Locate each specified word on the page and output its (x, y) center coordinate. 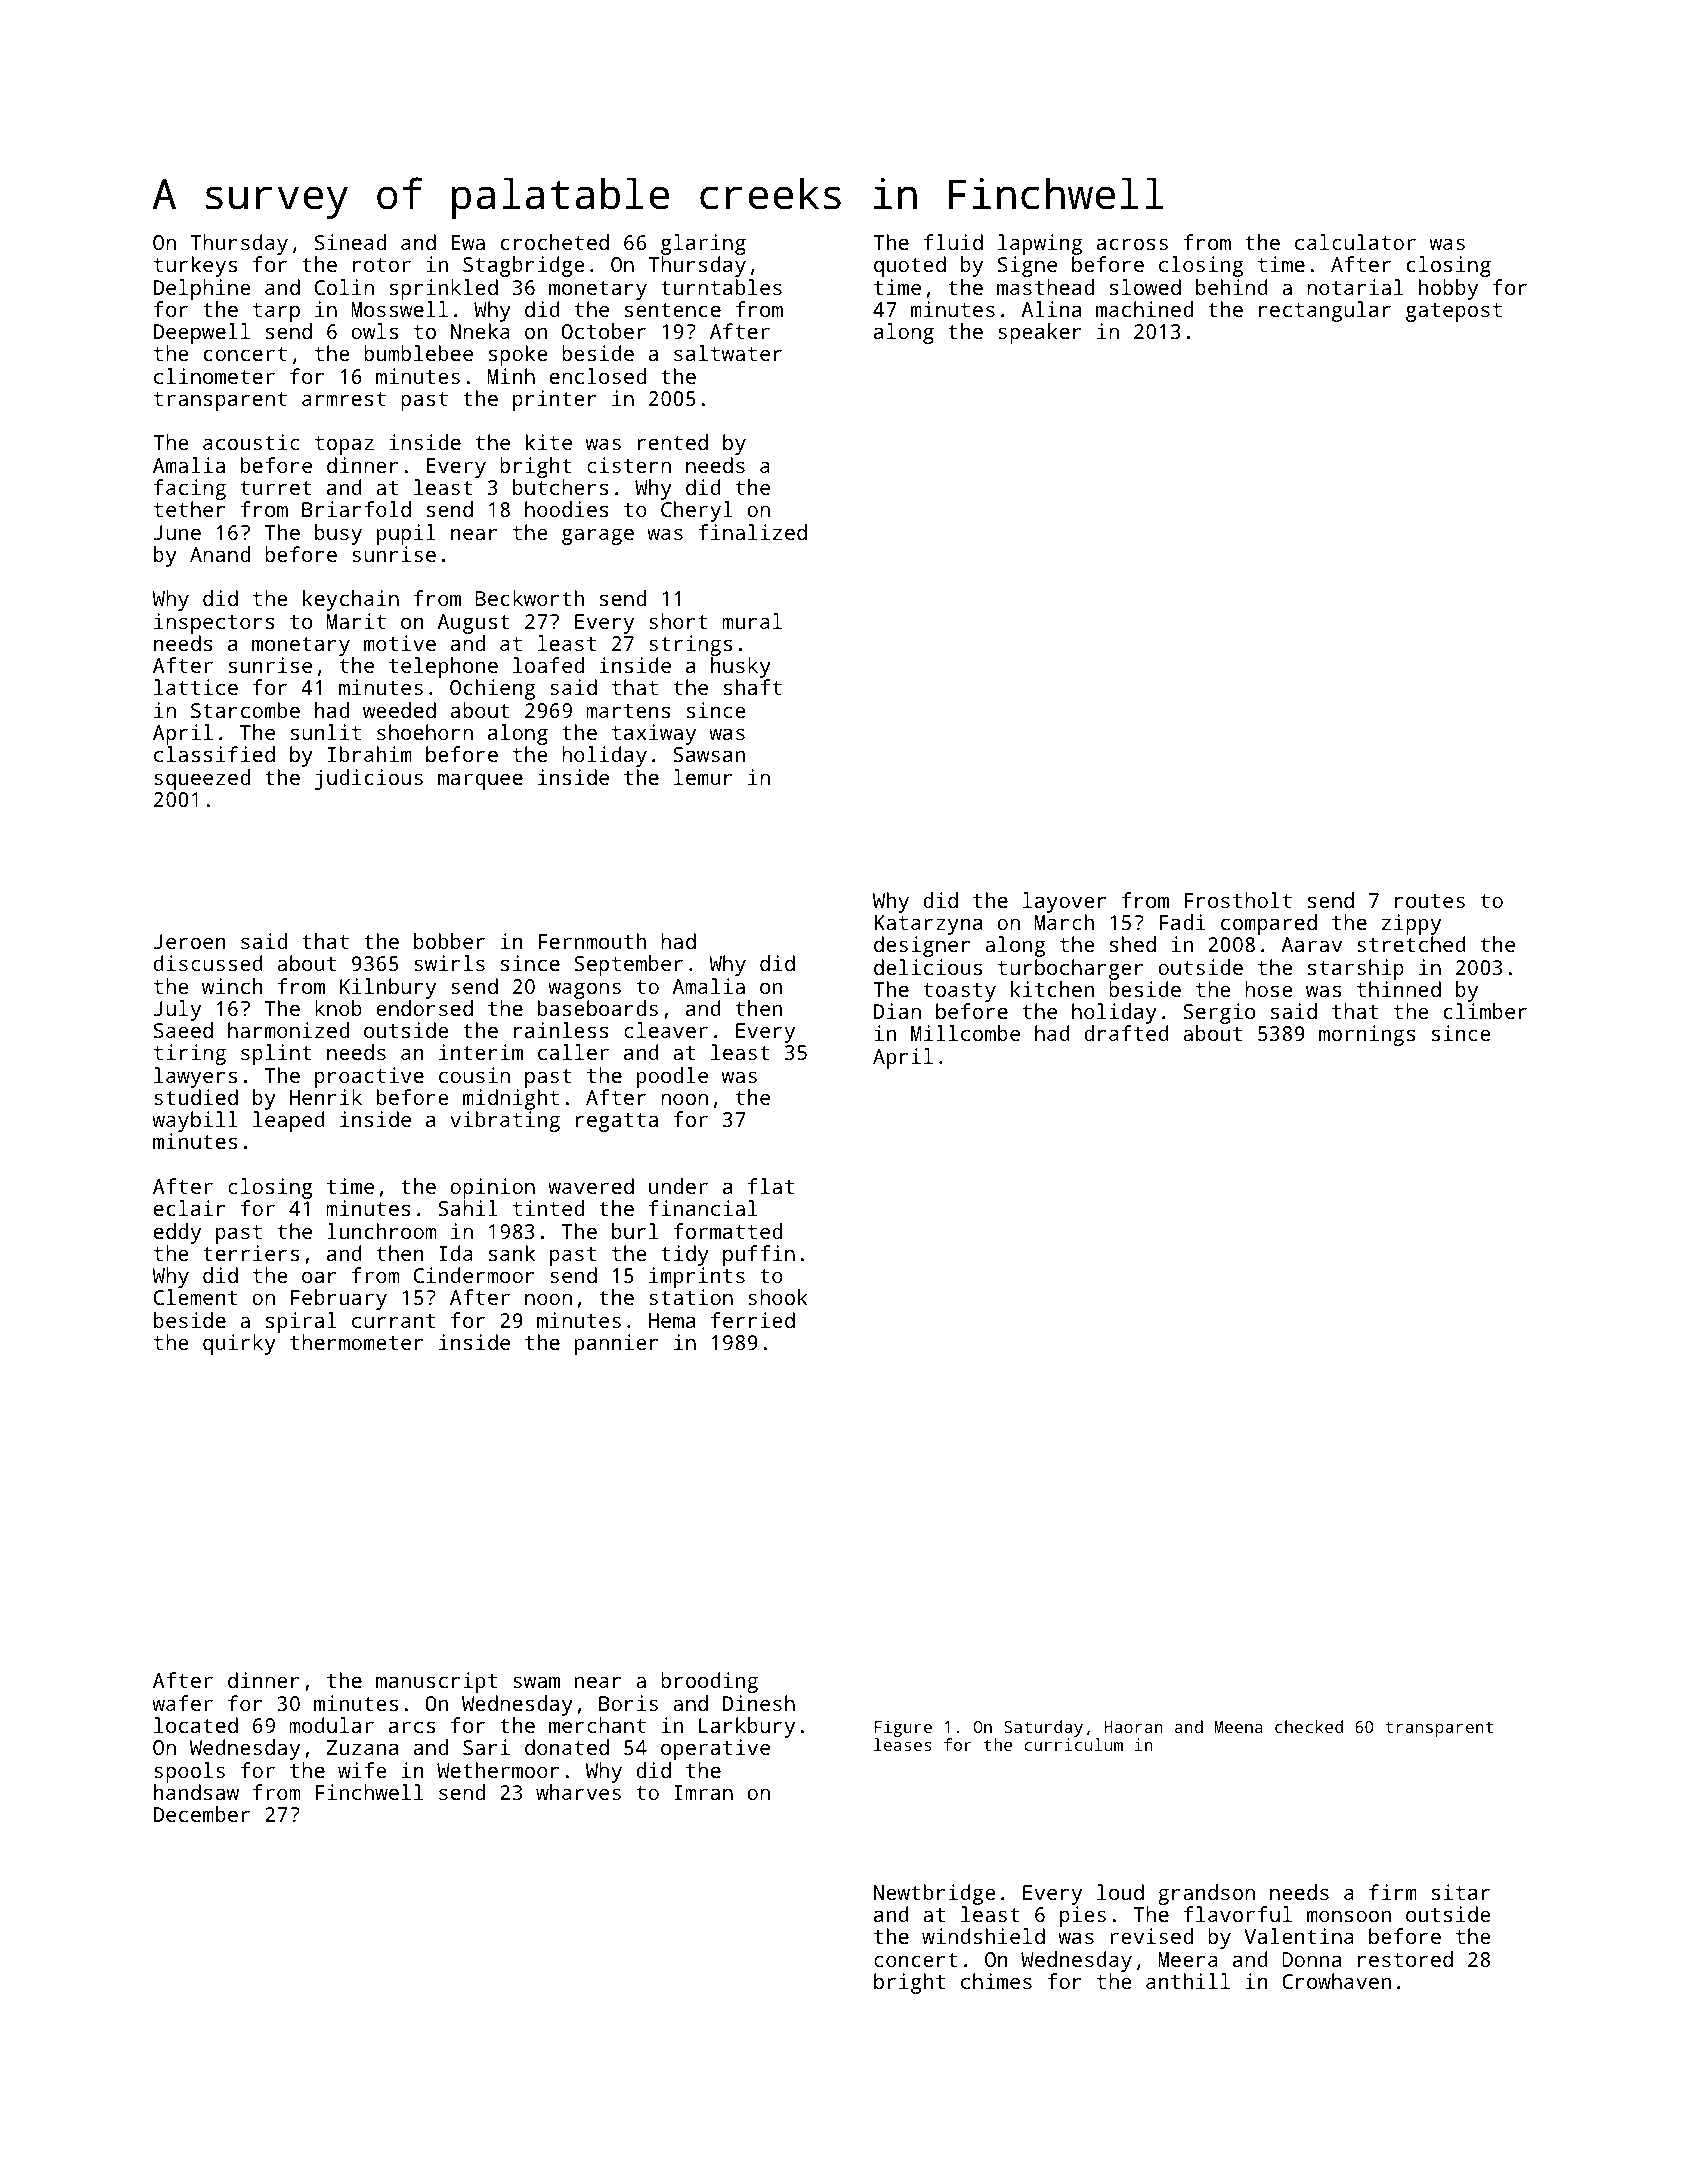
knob (338, 1008)
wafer (182, 1703)
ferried (753, 1320)
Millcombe (965, 1033)
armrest (344, 399)
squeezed (202, 779)
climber (1485, 1011)
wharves (578, 1792)
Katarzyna (928, 925)
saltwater (728, 353)
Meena (1238, 1727)
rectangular (1325, 311)
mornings (1367, 1035)
